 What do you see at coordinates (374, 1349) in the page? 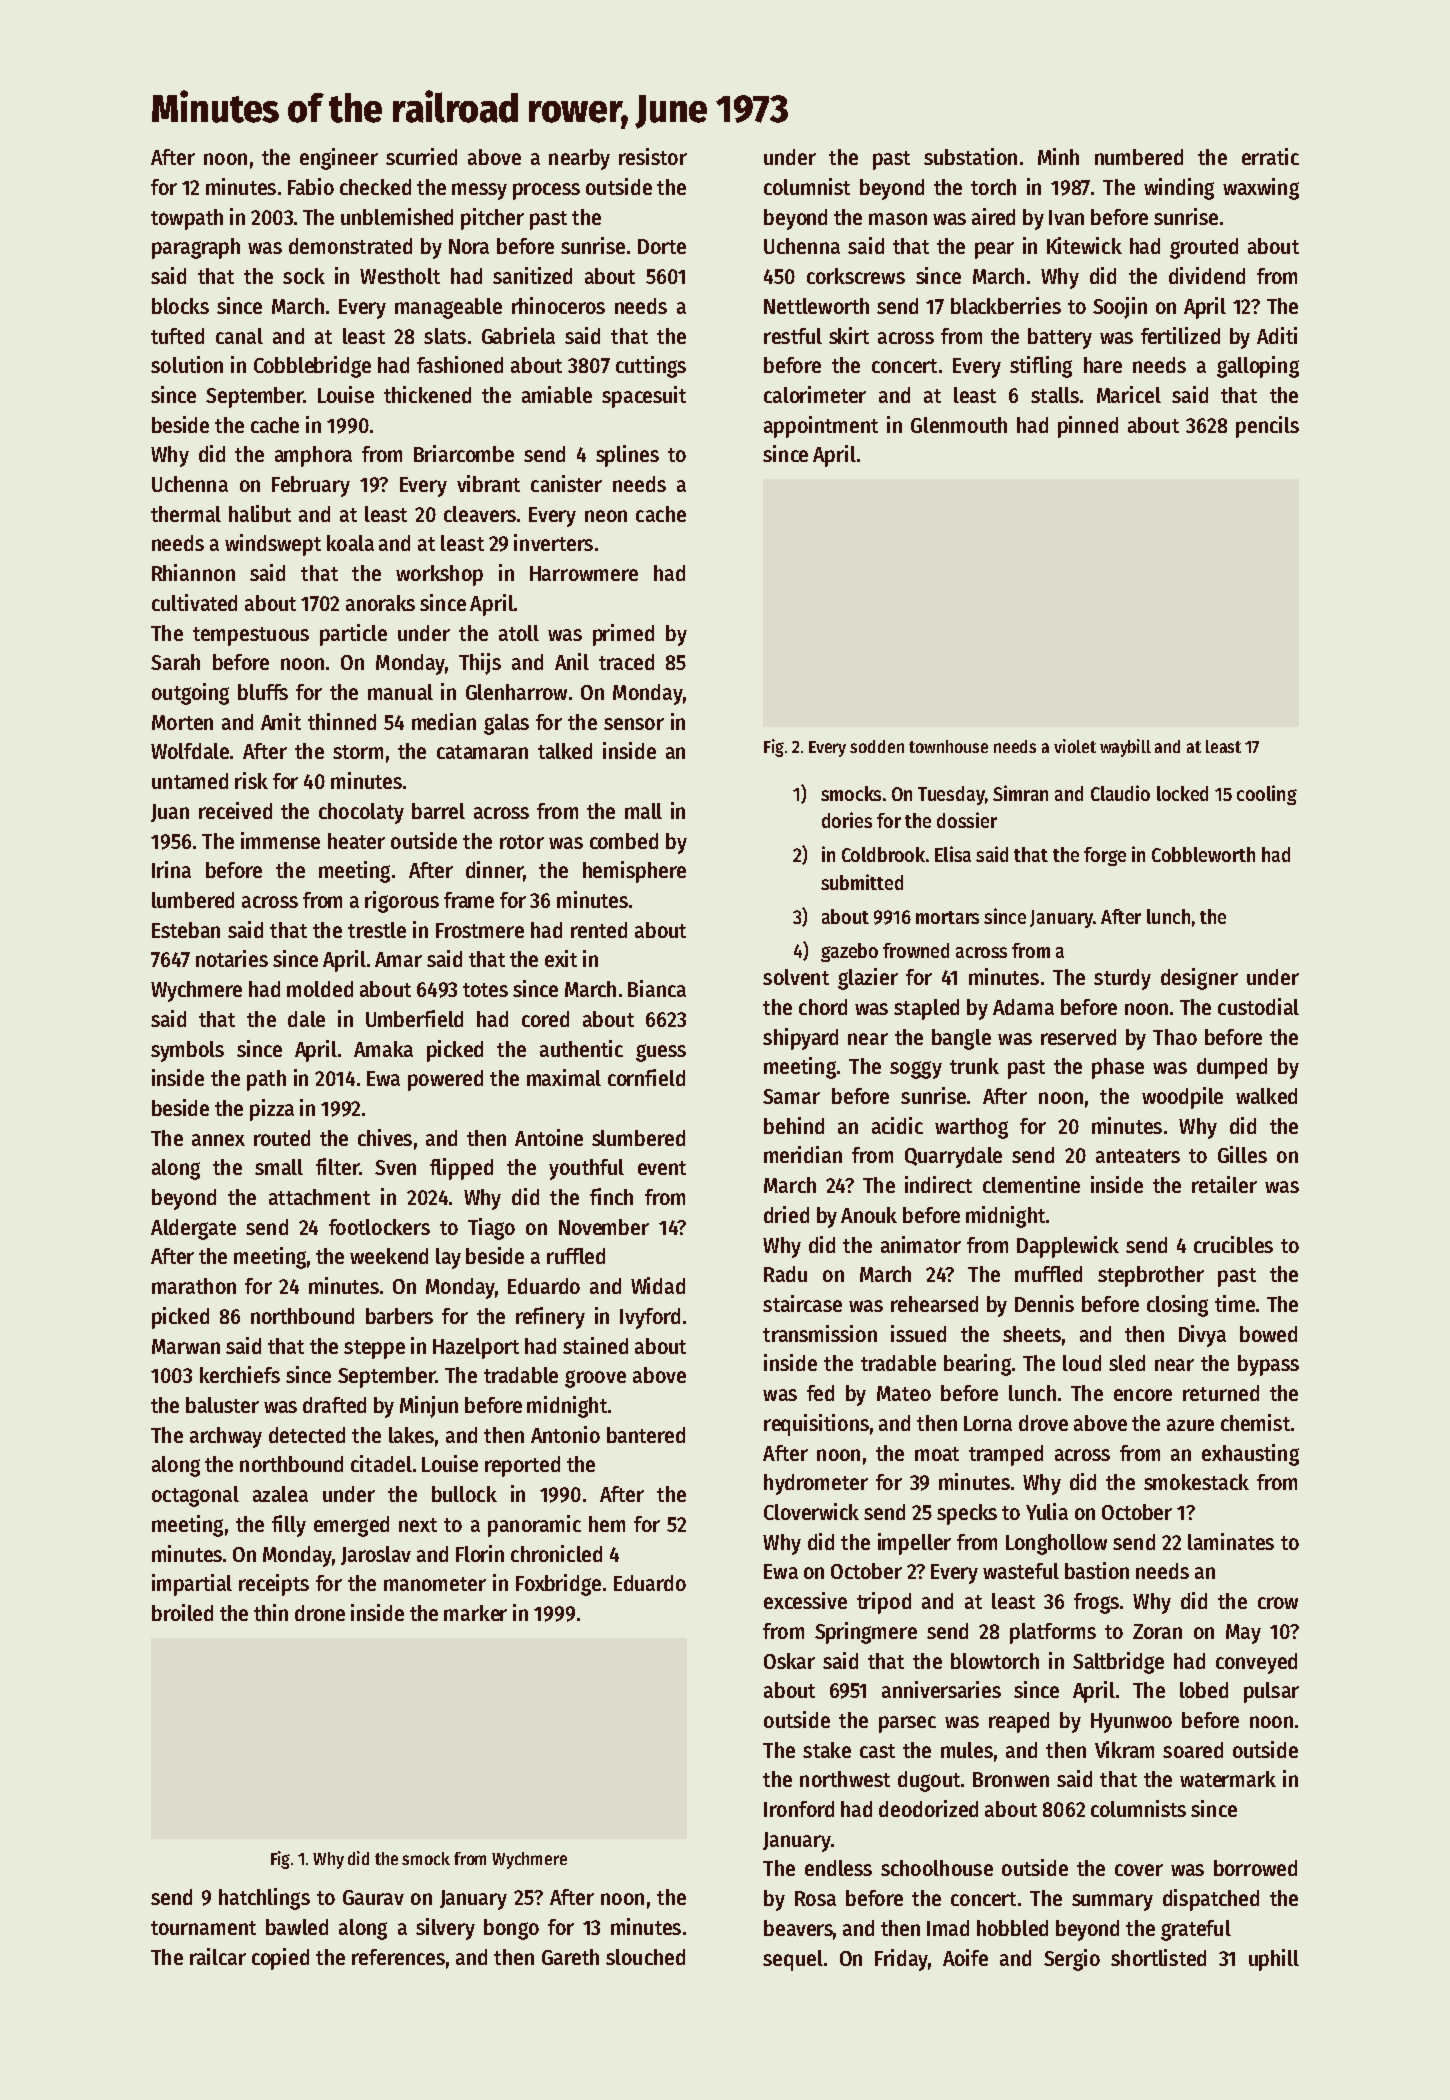
I see `steppe` at bounding box center [374, 1349].
